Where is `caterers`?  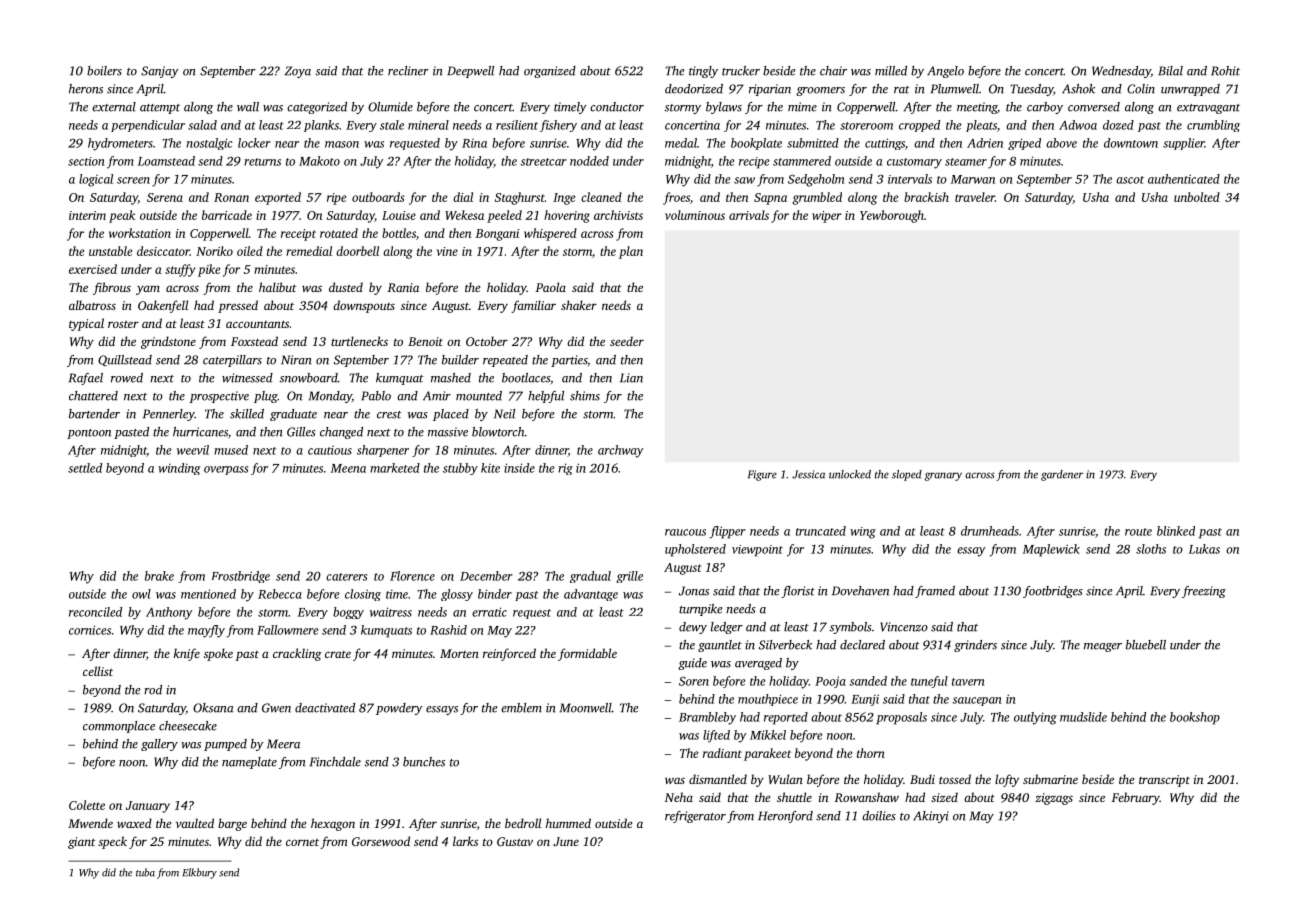
caterers is located at coordinates (346, 577).
